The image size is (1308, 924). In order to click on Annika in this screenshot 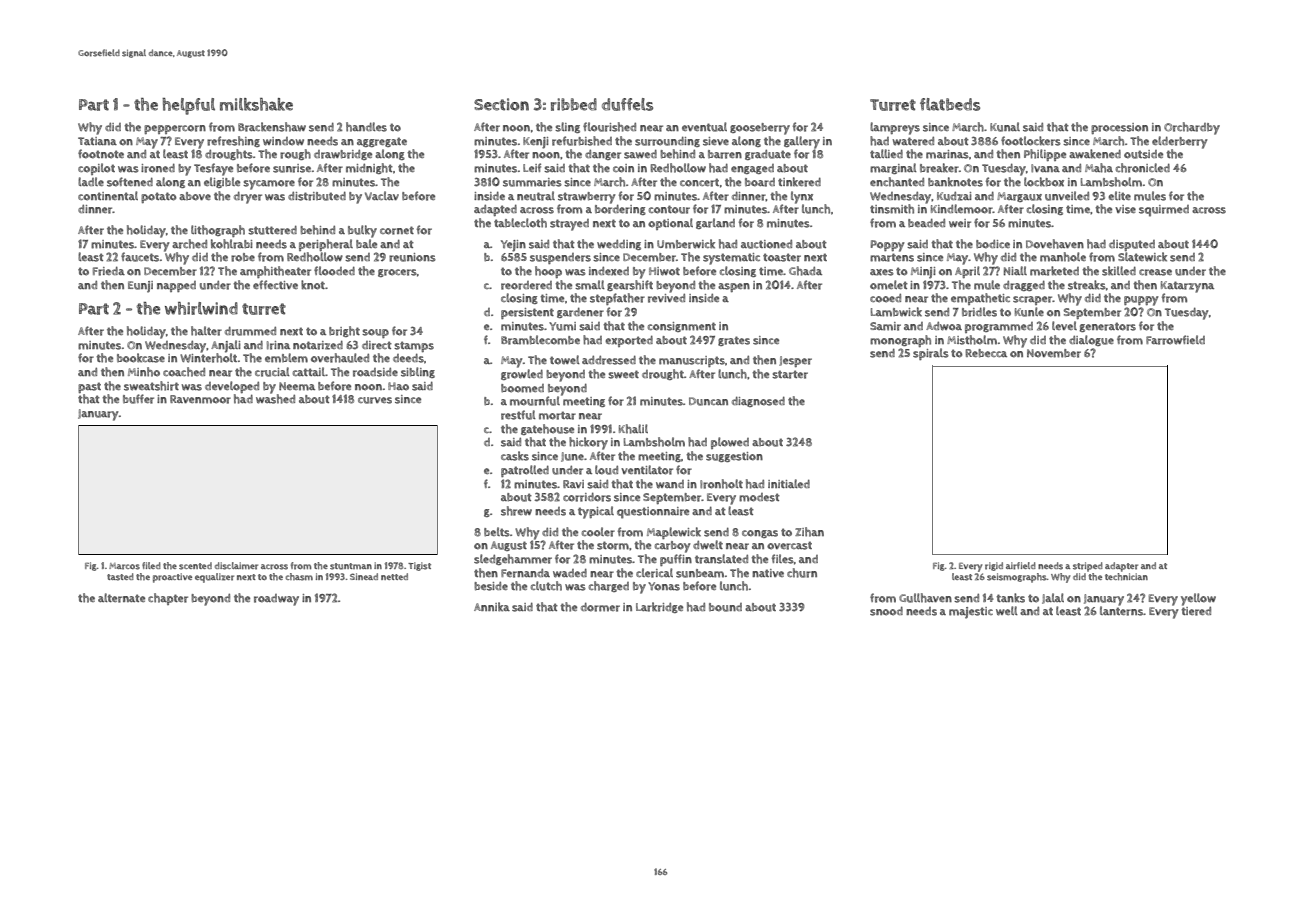, I will do `click(492, 607)`.
